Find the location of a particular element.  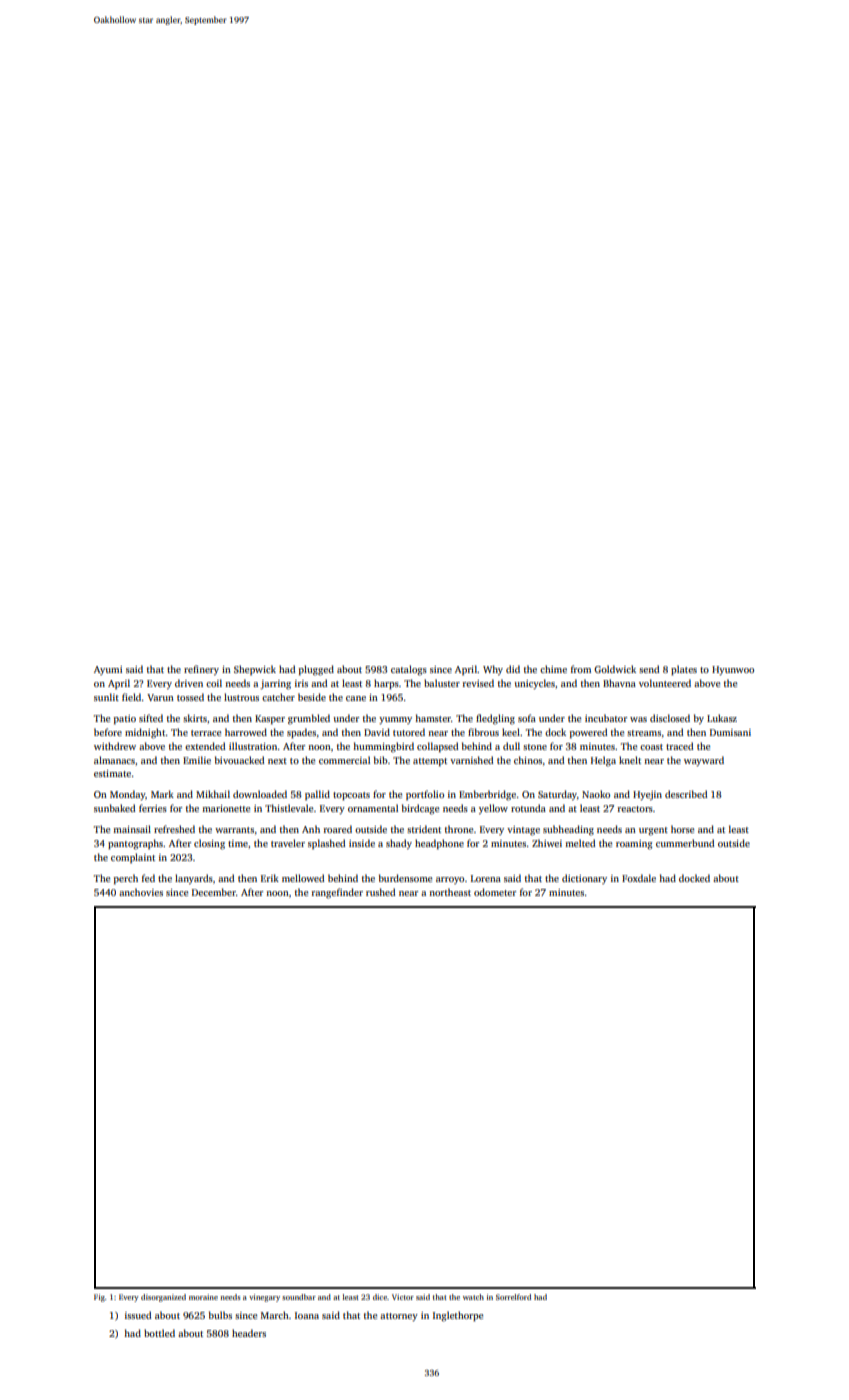

Fig is located at coordinates (99, 1298).
